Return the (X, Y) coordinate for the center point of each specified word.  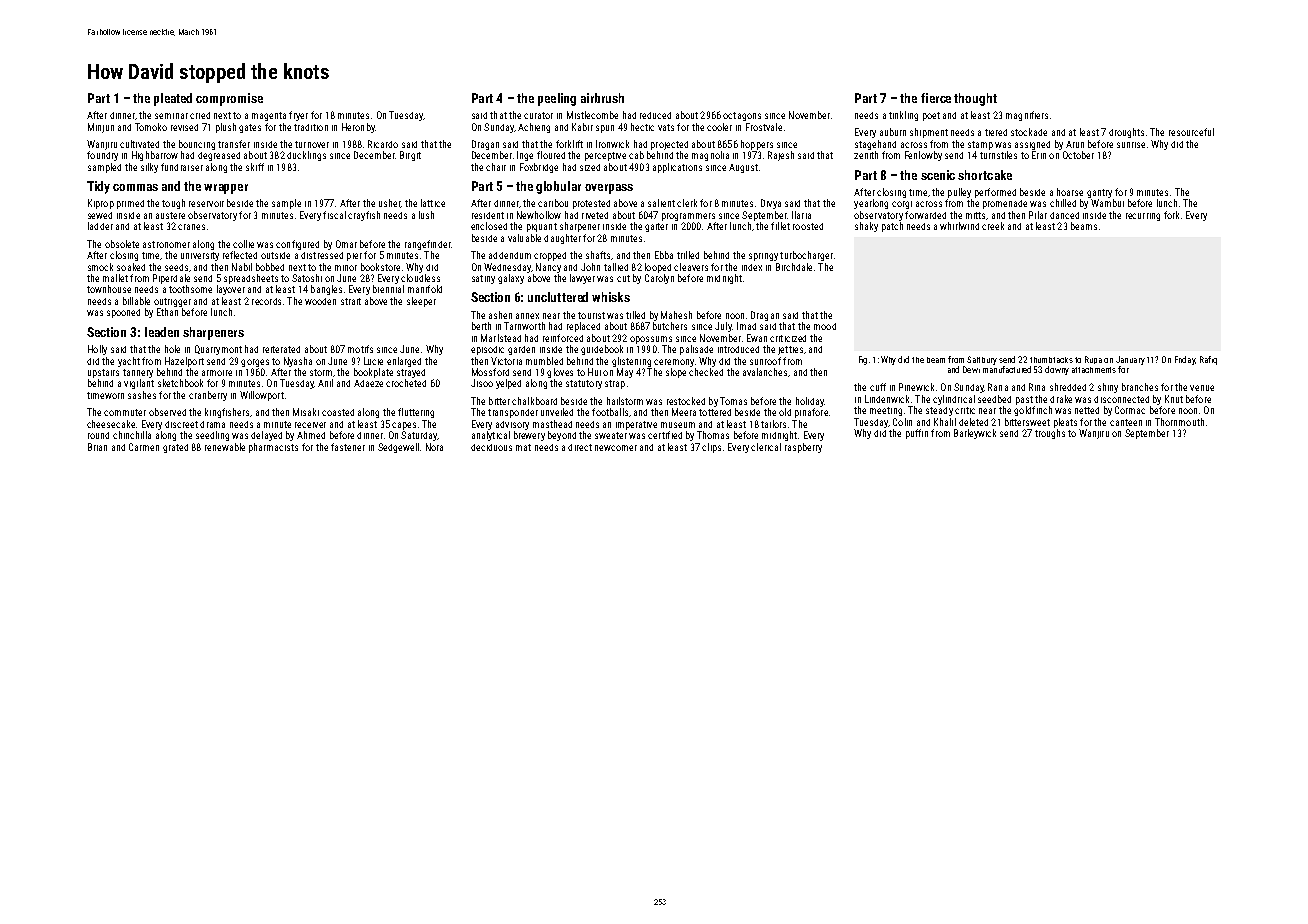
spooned (123, 313)
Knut (1174, 399)
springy (763, 257)
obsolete (122, 244)
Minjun (101, 128)
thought (975, 99)
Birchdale (794, 267)
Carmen (144, 447)
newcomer (616, 448)
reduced (655, 115)
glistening (631, 362)
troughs (1050, 434)
